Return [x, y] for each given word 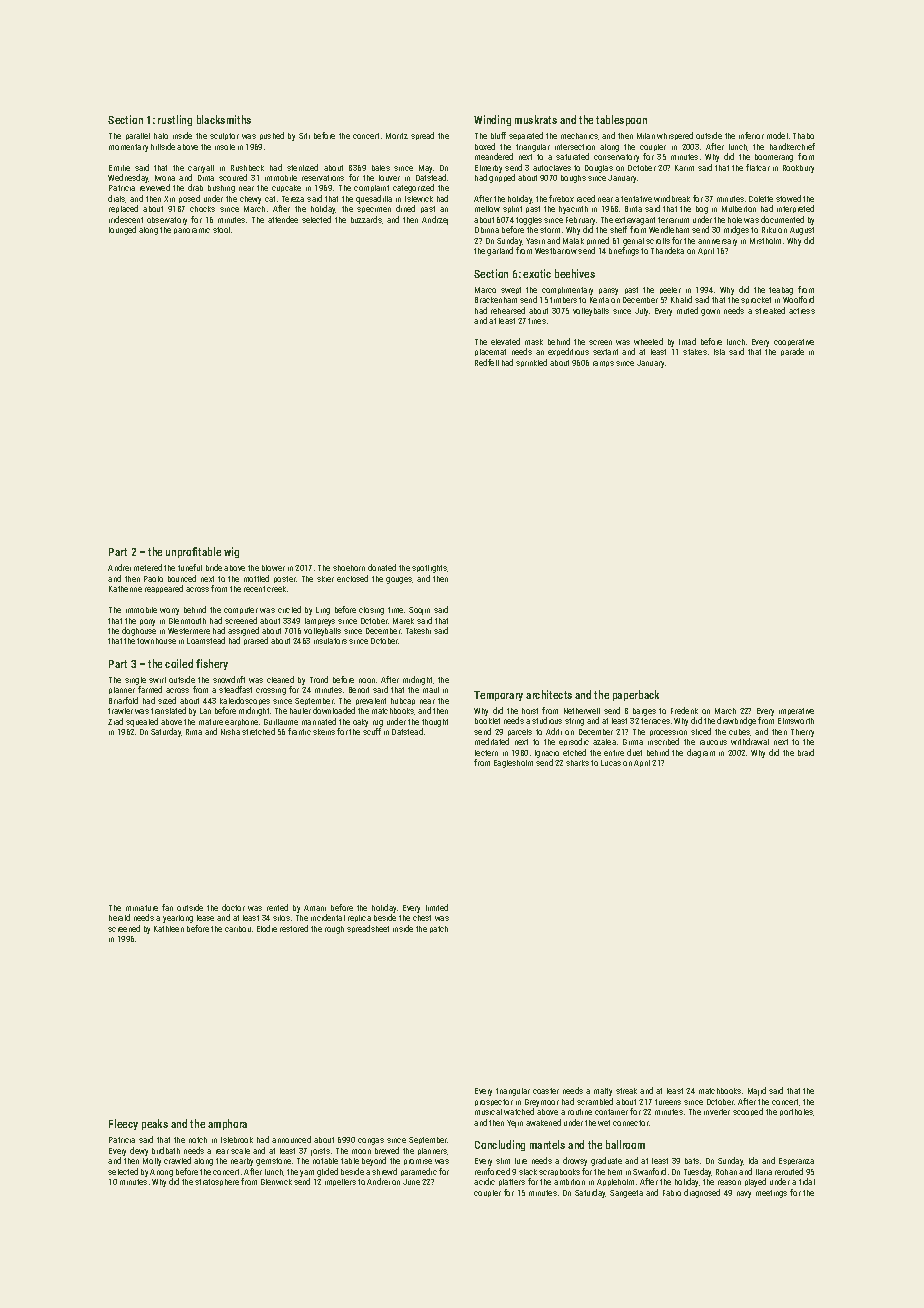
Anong [161, 1173]
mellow [487, 209]
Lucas [611, 763]
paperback [636, 695]
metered [148, 567]
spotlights [429, 569]
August [802, 231]
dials [117, 199]
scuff [372, 731]
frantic [299, 731]
